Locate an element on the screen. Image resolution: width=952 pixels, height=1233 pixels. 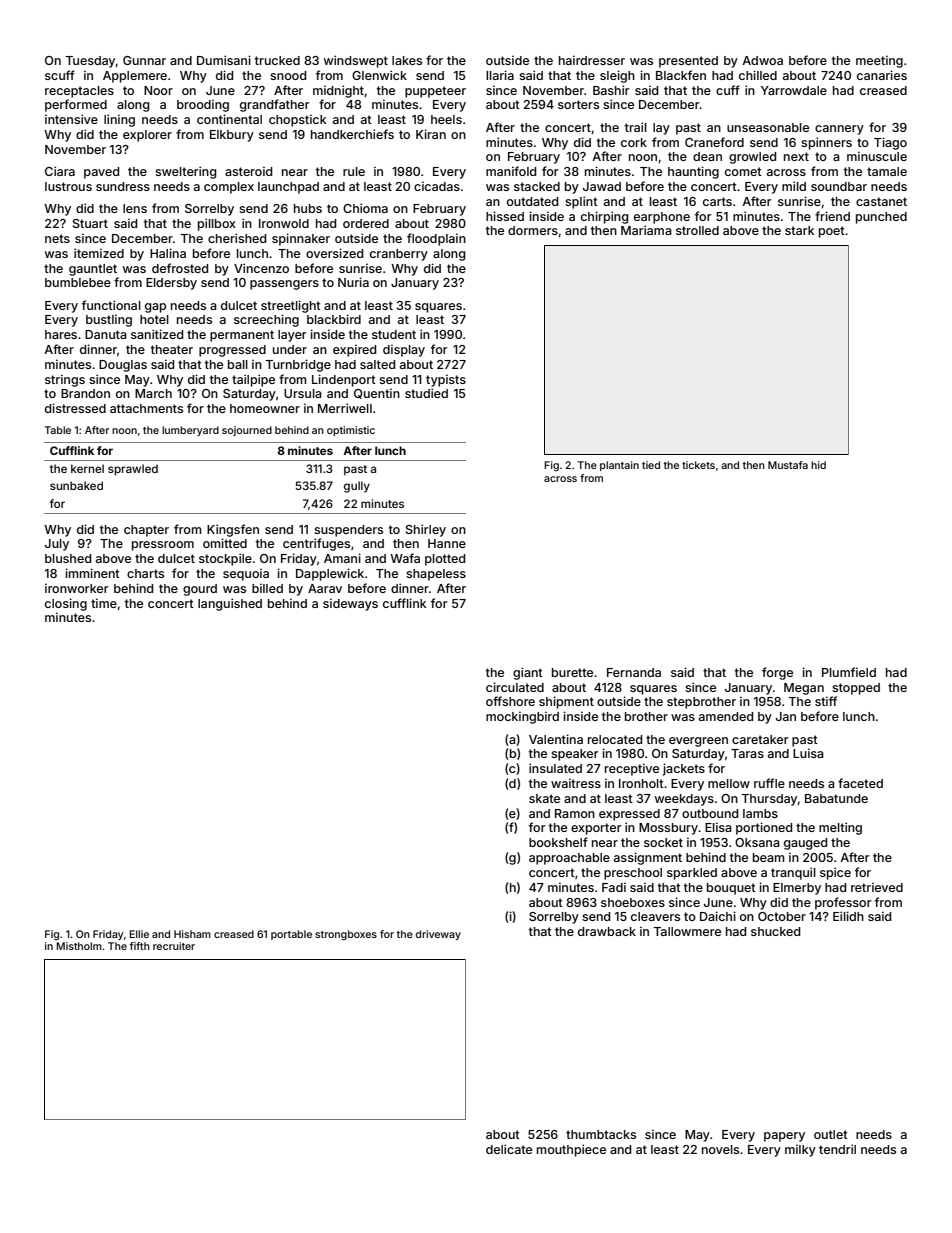
Tuesday is located at coordinates (90, 62).
